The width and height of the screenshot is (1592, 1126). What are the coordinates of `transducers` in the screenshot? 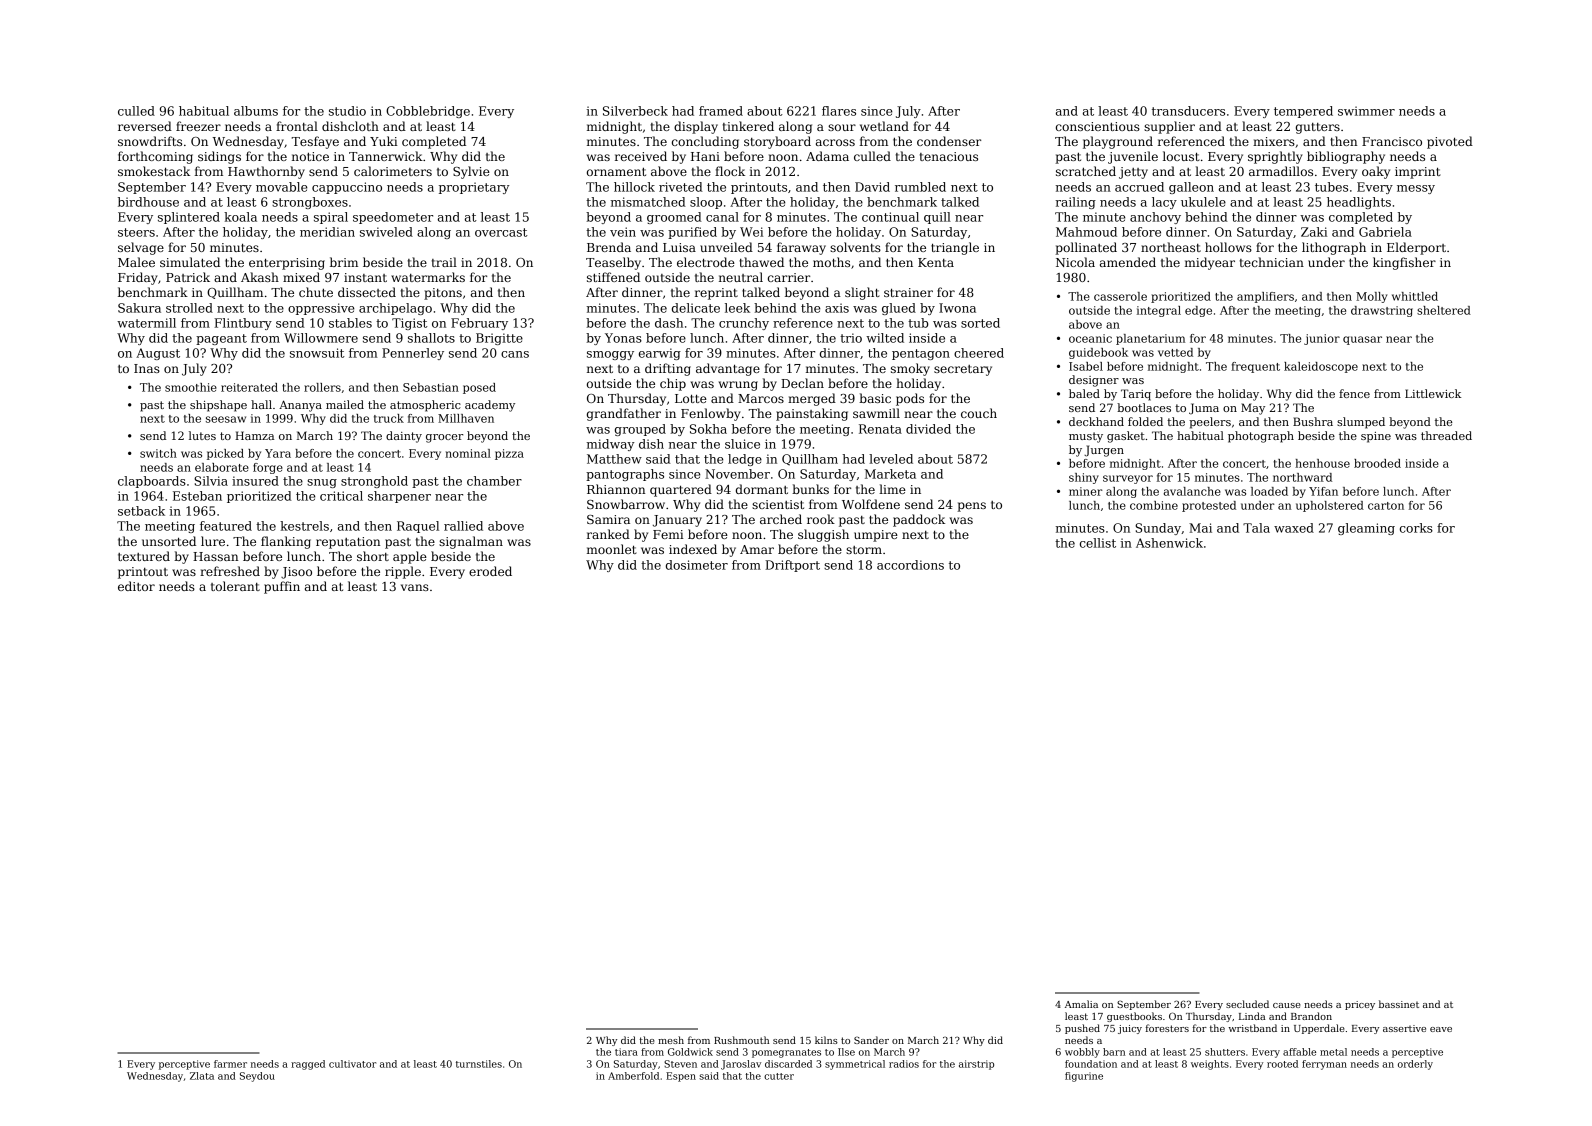 It's located at (1188, 111).
